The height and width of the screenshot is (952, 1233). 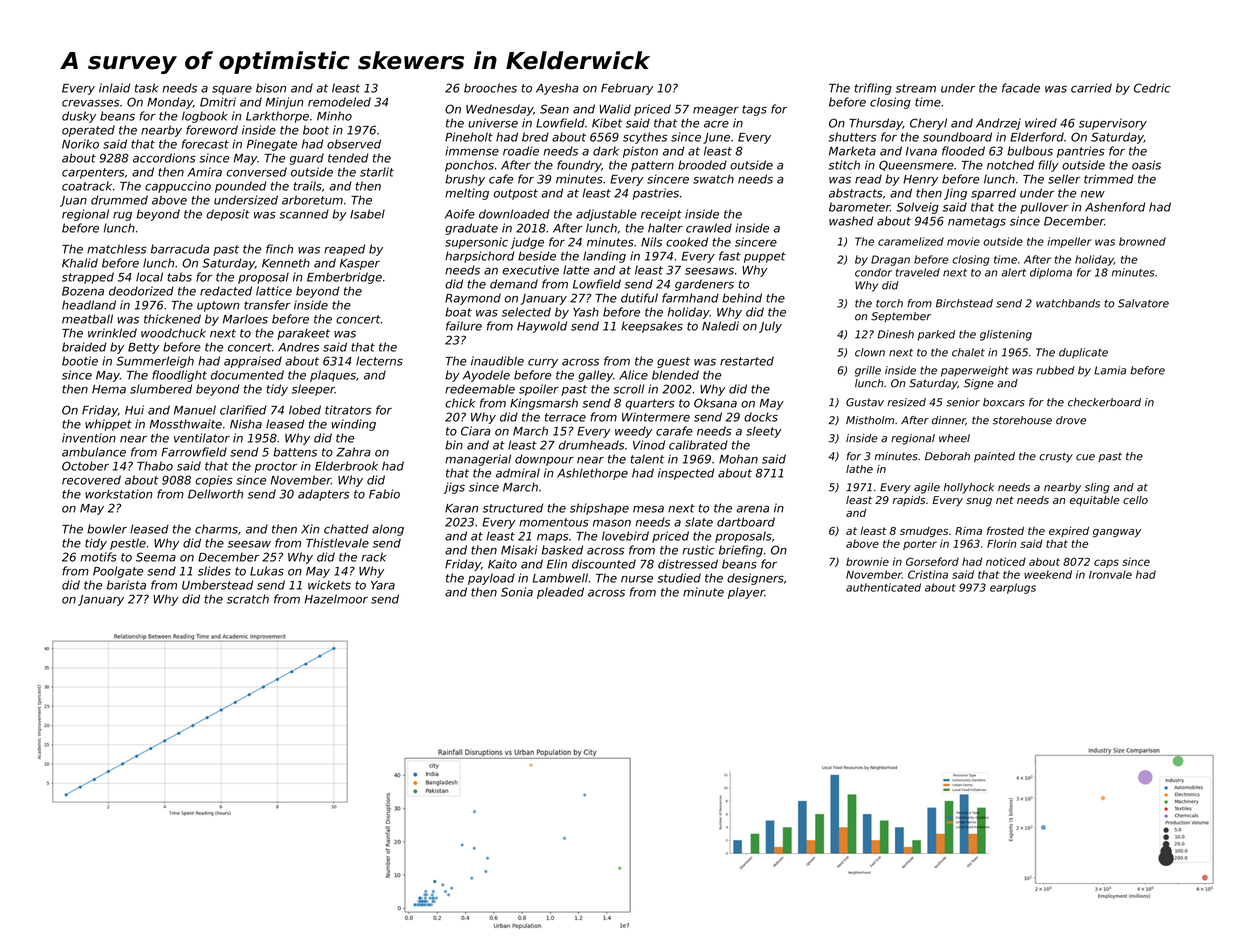 What do you see at coordinates (1083, 353) in the screenshot?
I see `duplicate` at bounding box center [1083, 353].
